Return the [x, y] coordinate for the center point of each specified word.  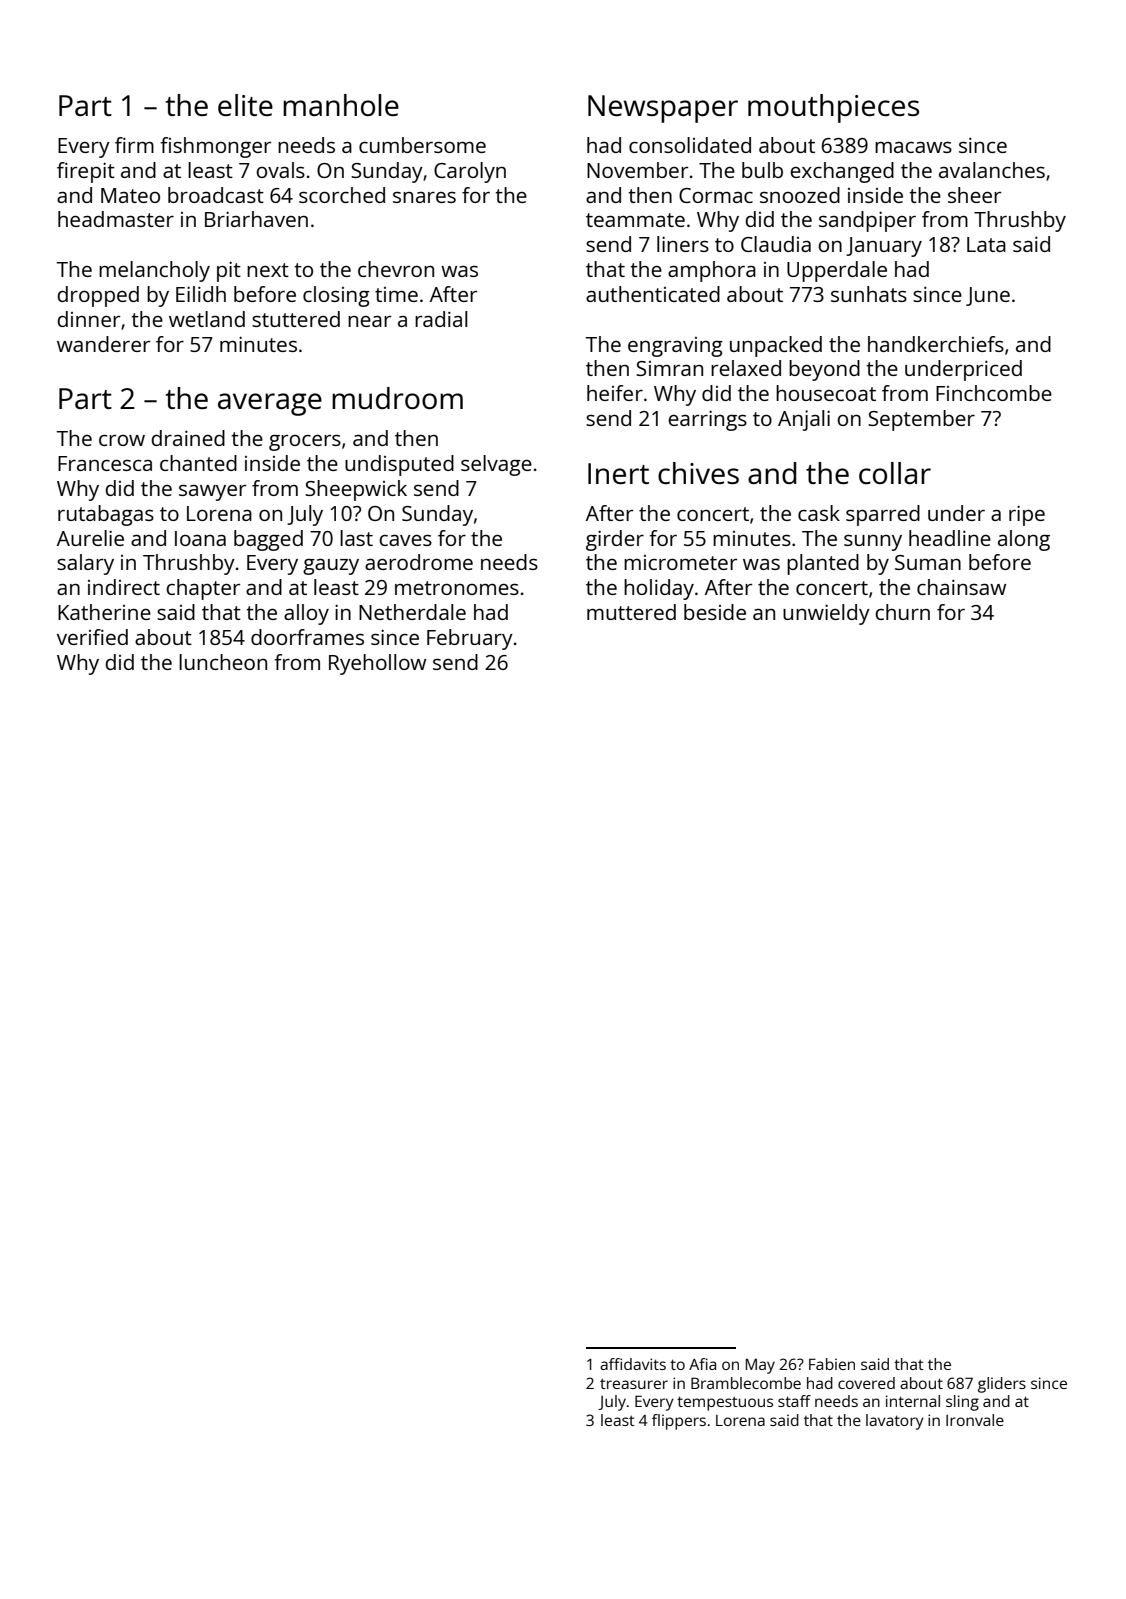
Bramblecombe [746, 1383]
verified [92, 637]
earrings [707, 420]
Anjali [804, 420]
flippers [679, 1422]
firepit [86, 172]
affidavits [633, 1364]
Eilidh [201, 294]
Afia [702, 1364]
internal [913, 1401]
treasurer [634, 1383]
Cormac [716, 195]
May [760, 1366]
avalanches [992, 170]
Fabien [832, 1364]
